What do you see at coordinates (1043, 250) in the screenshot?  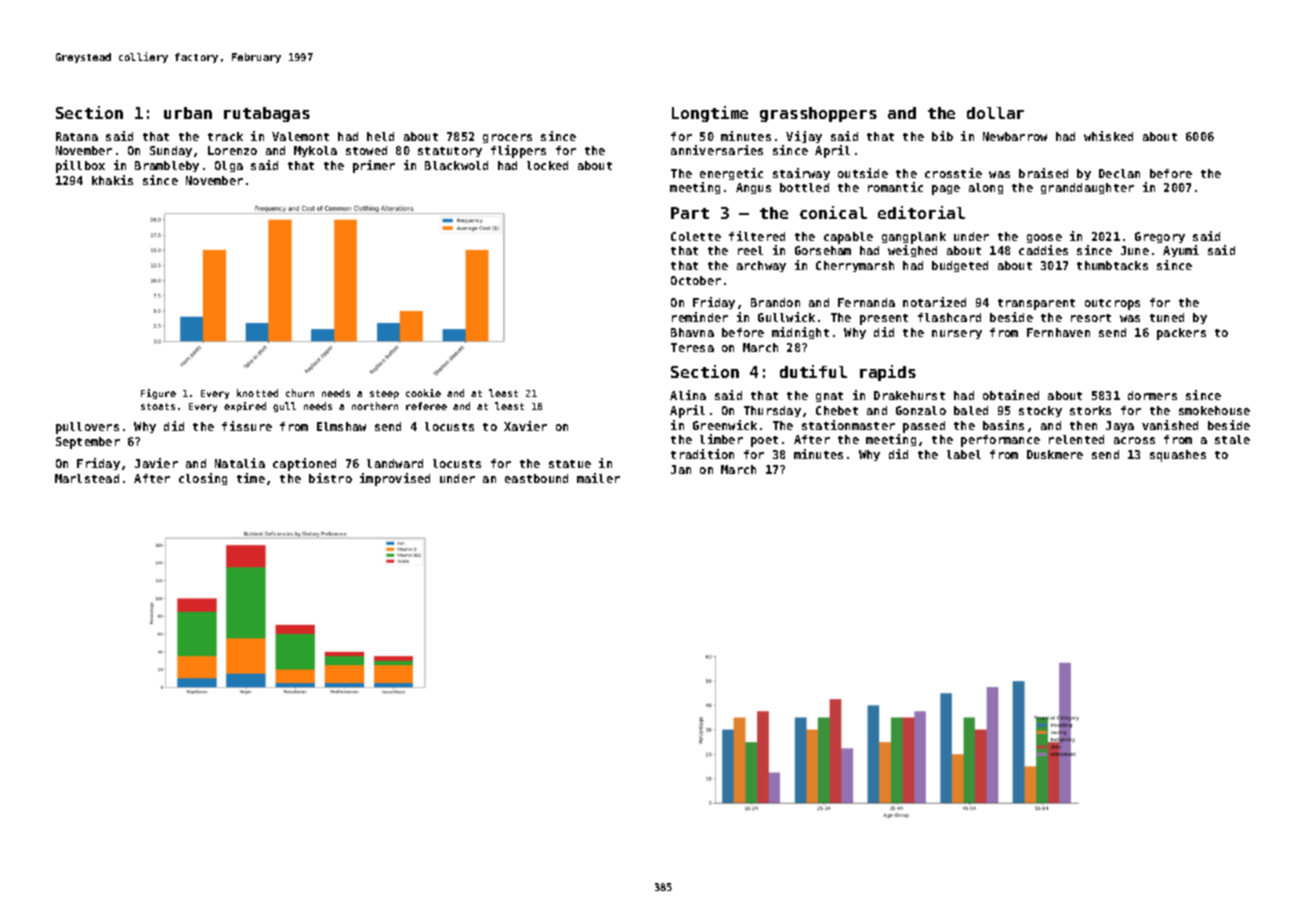 I see `caddies` at bounding box center [1043, 250].
